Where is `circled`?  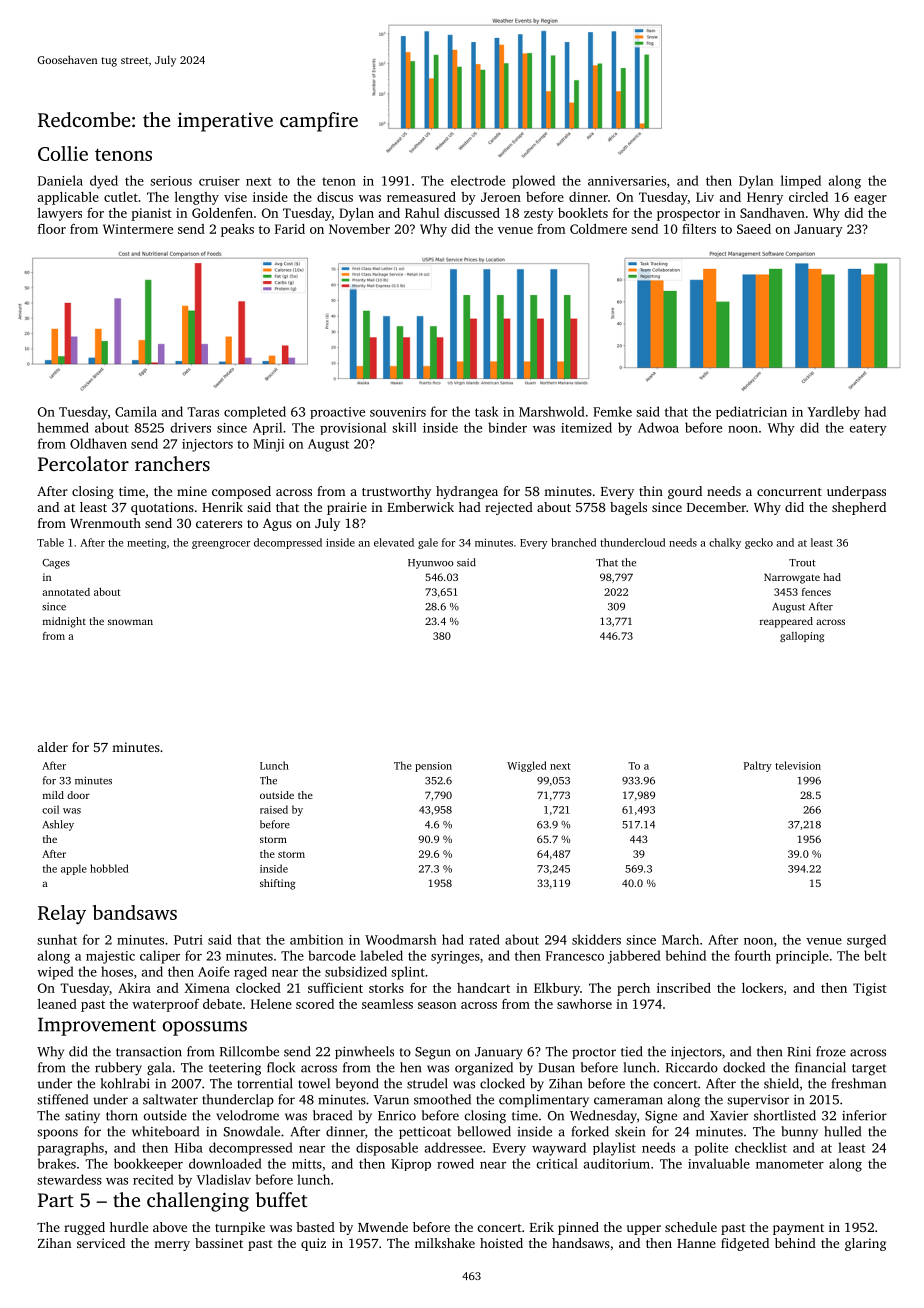
circled is located at coordinates (808, 197).
